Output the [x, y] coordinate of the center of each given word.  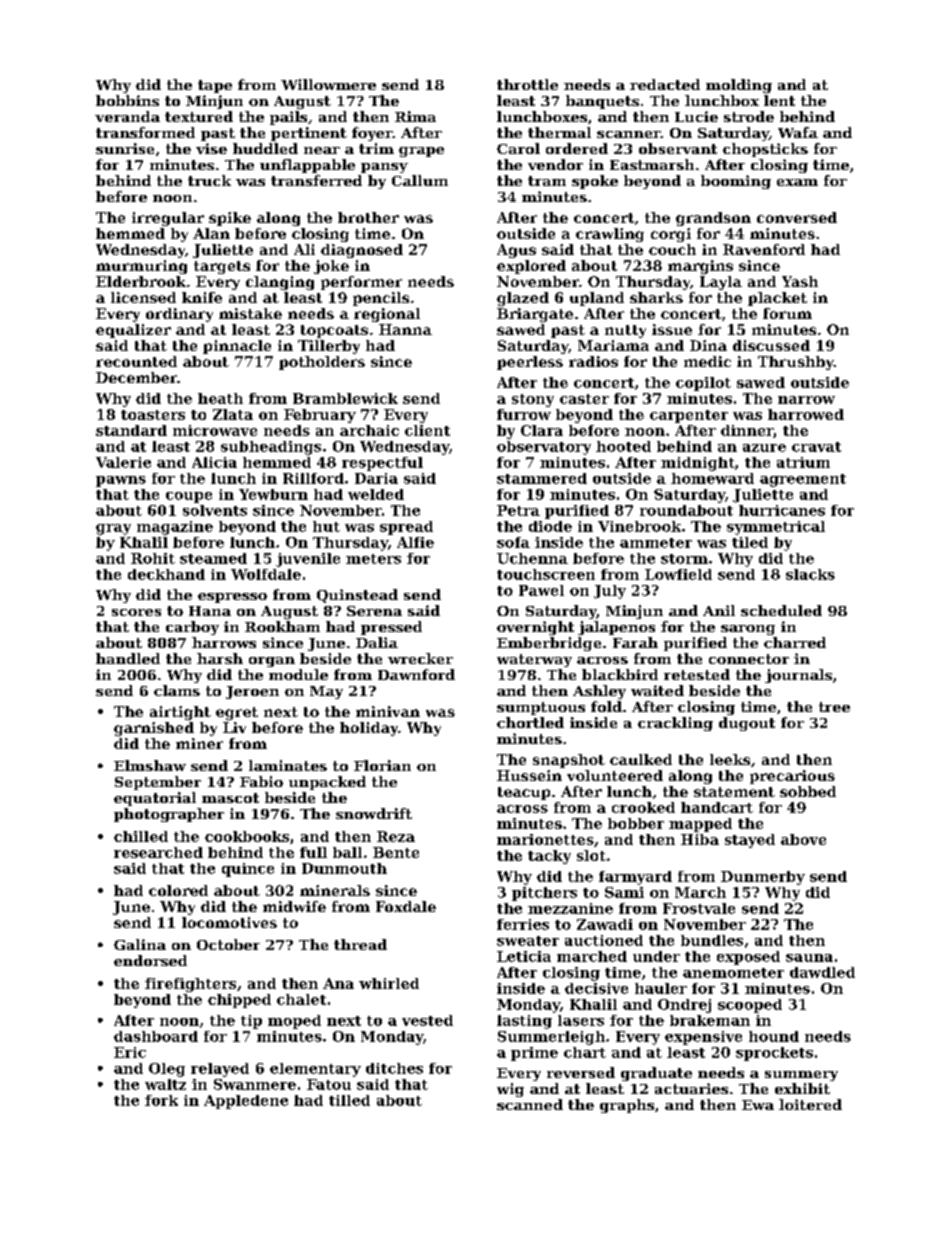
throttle [527, 84]
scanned [530, 1104]
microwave [215, 430]
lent [779, 100]
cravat [816, 447]
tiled [750, 542]
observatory [544, 448]
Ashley [599, 692]
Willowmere [328, 84]
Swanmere [255, 1084]
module [298, 674]
